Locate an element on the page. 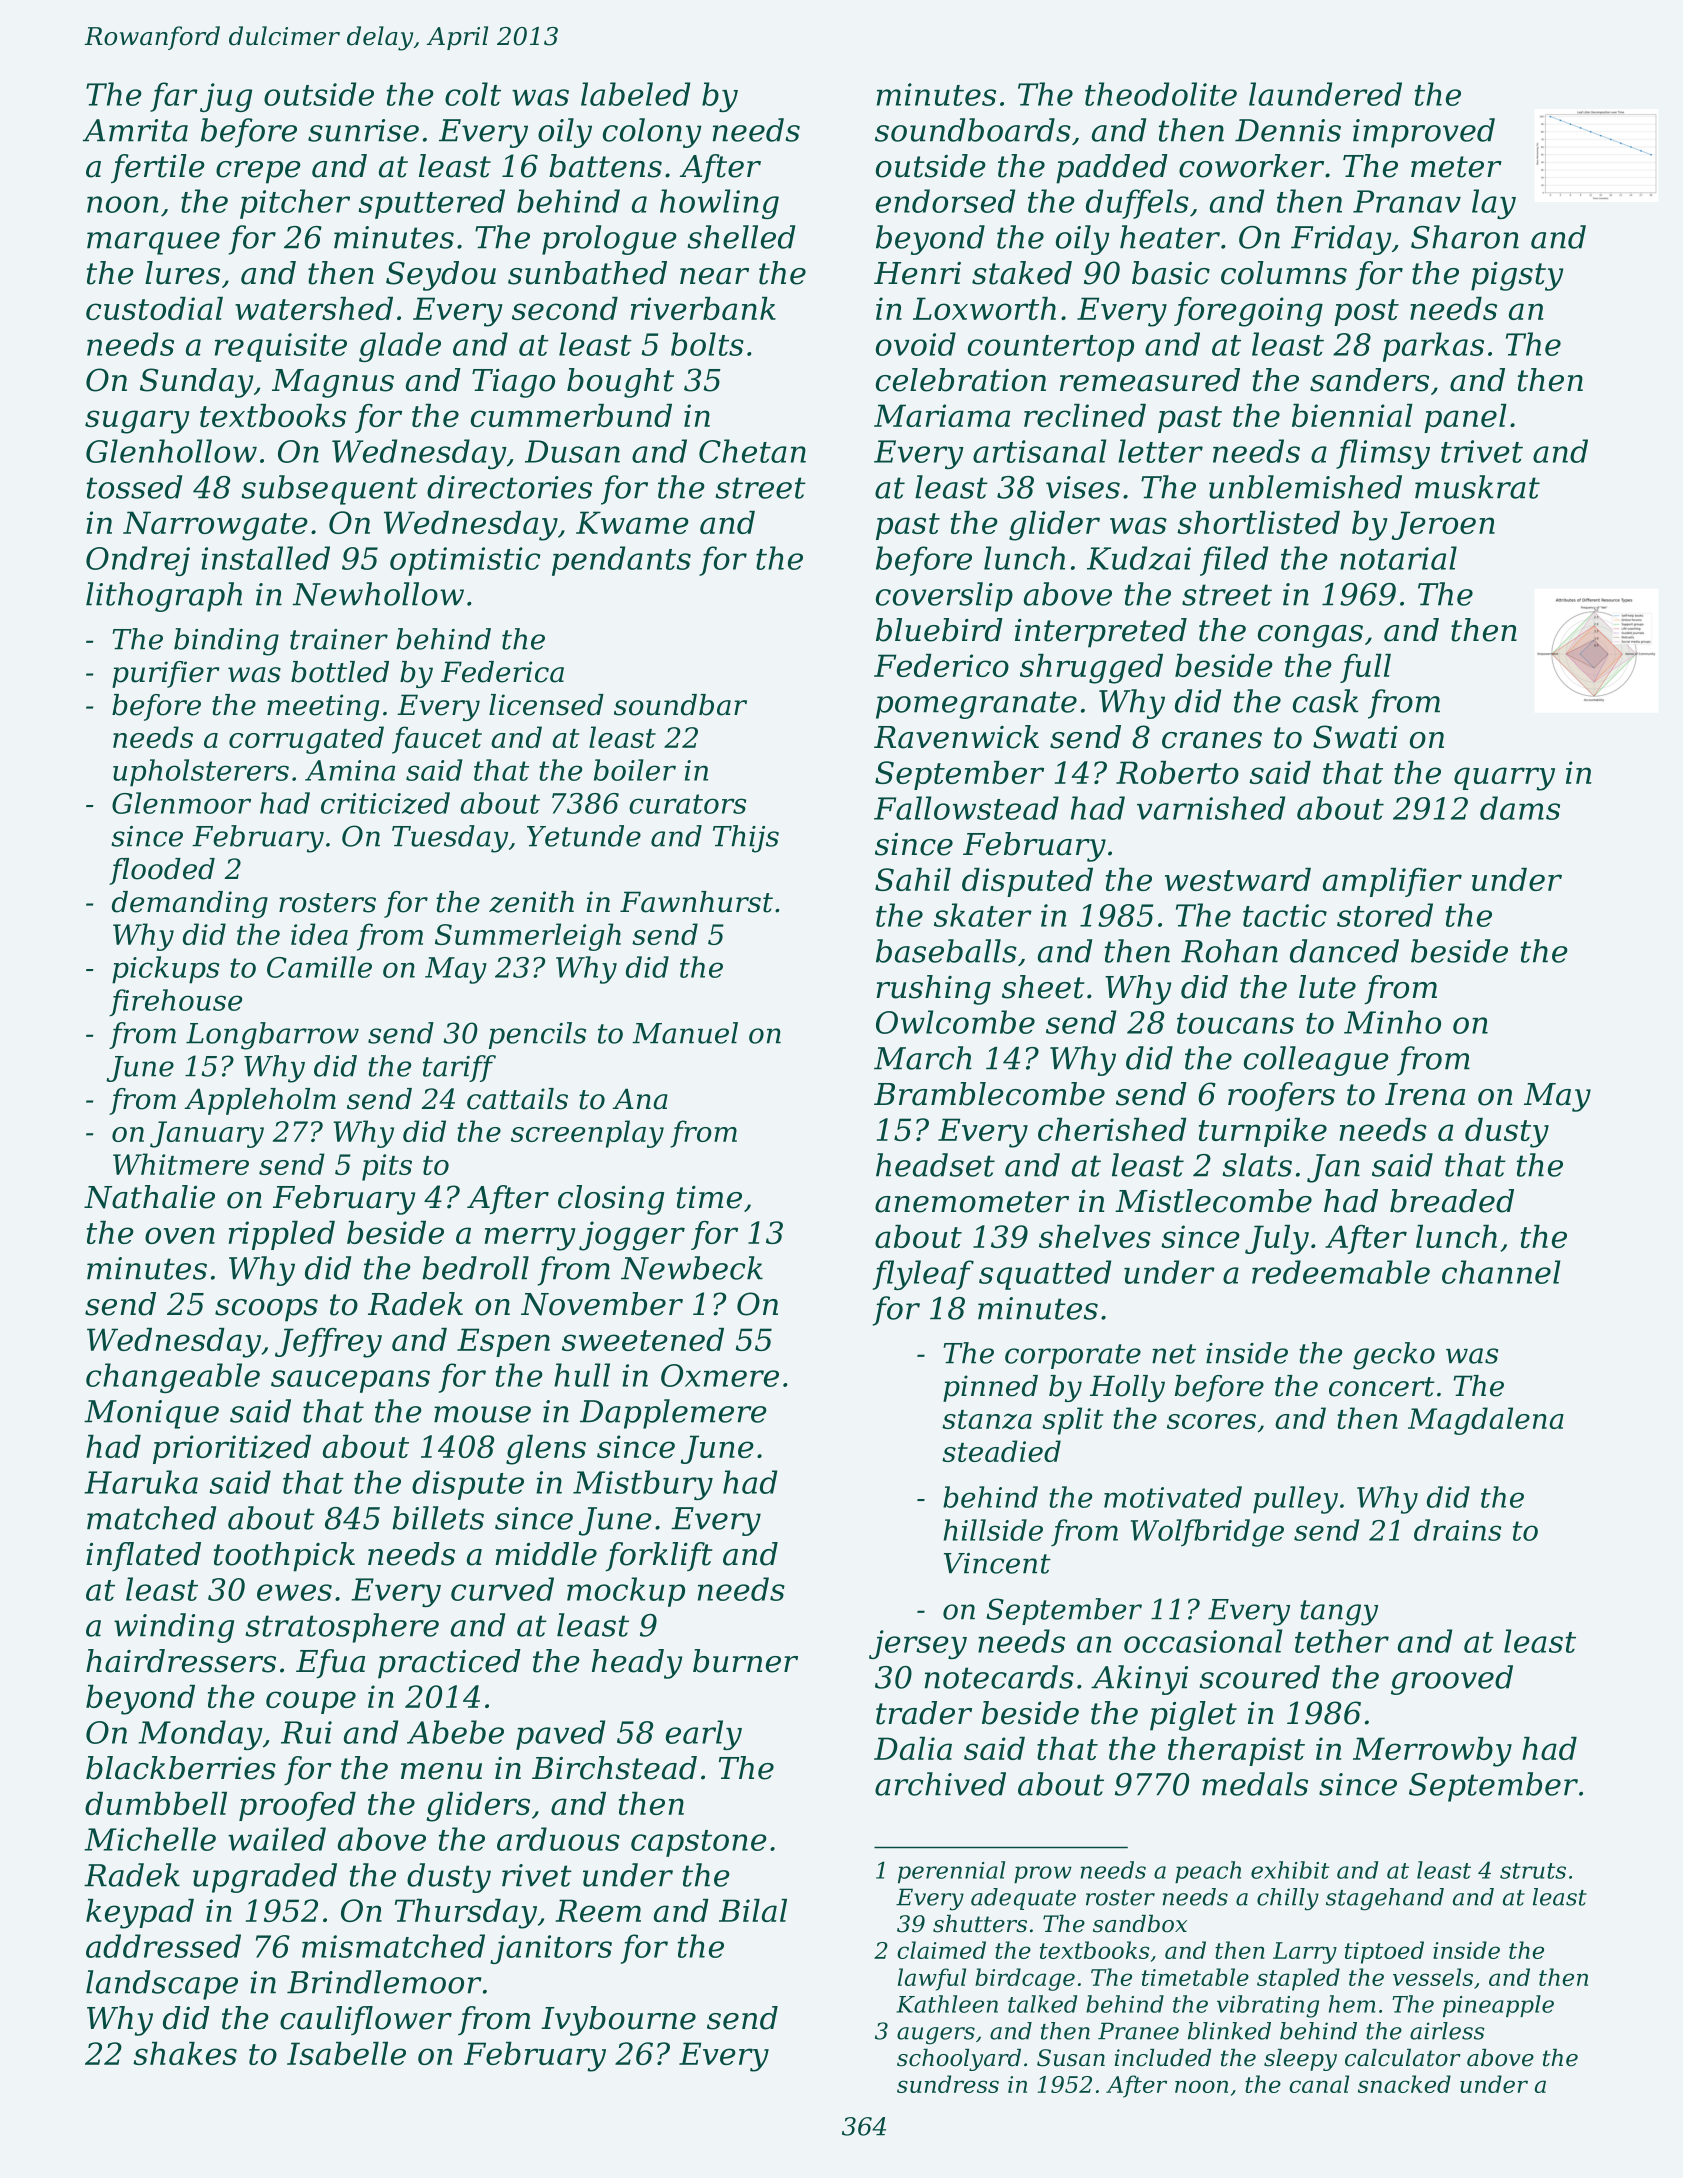 The image size is (1683, 2178). redeemable is located at coordinates (1341, 1272).
